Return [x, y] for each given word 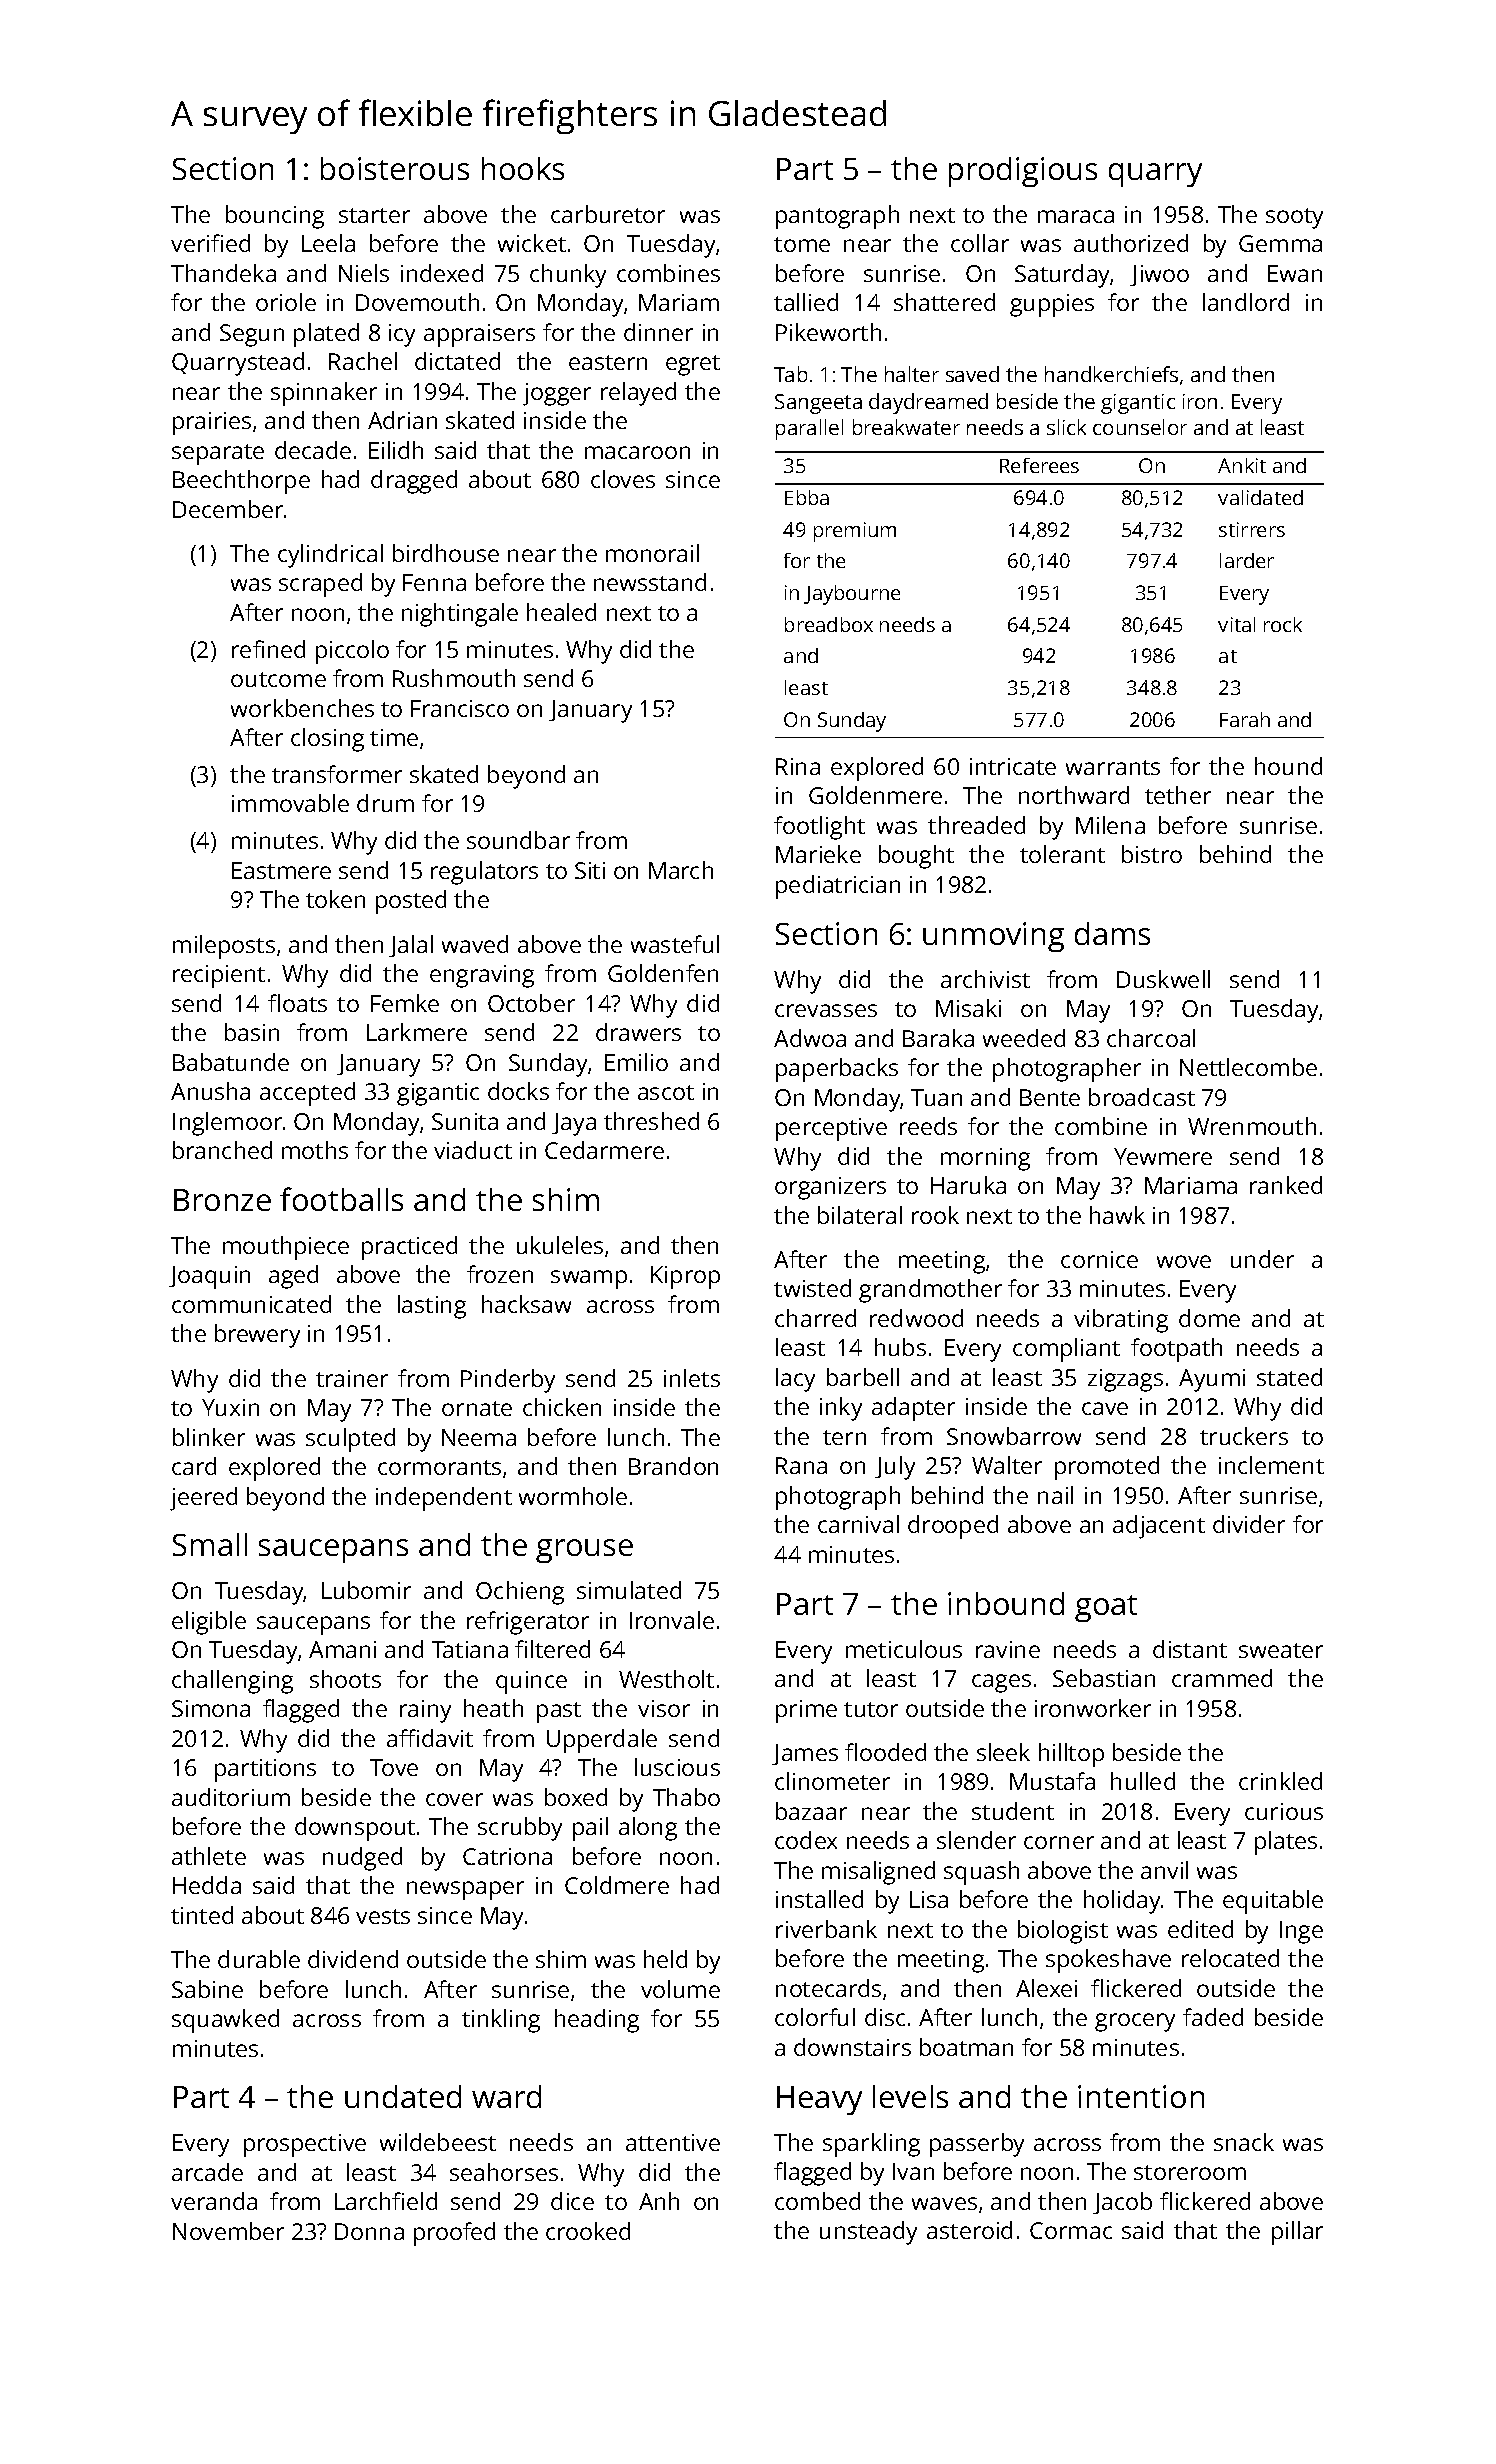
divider [1249, 1524]
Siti [590, 870]
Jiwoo [1159, 275]
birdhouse [446, 553]
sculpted [350, 1440]
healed [561, 612]
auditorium [231, 1797]
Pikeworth [828, 332]
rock [1283, 624]
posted [411, 902]
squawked [225, 2021]
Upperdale [602, 1741]
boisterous [395, 168]
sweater [1281, 1650]
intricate [1013, 766]
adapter [913, 1409]
